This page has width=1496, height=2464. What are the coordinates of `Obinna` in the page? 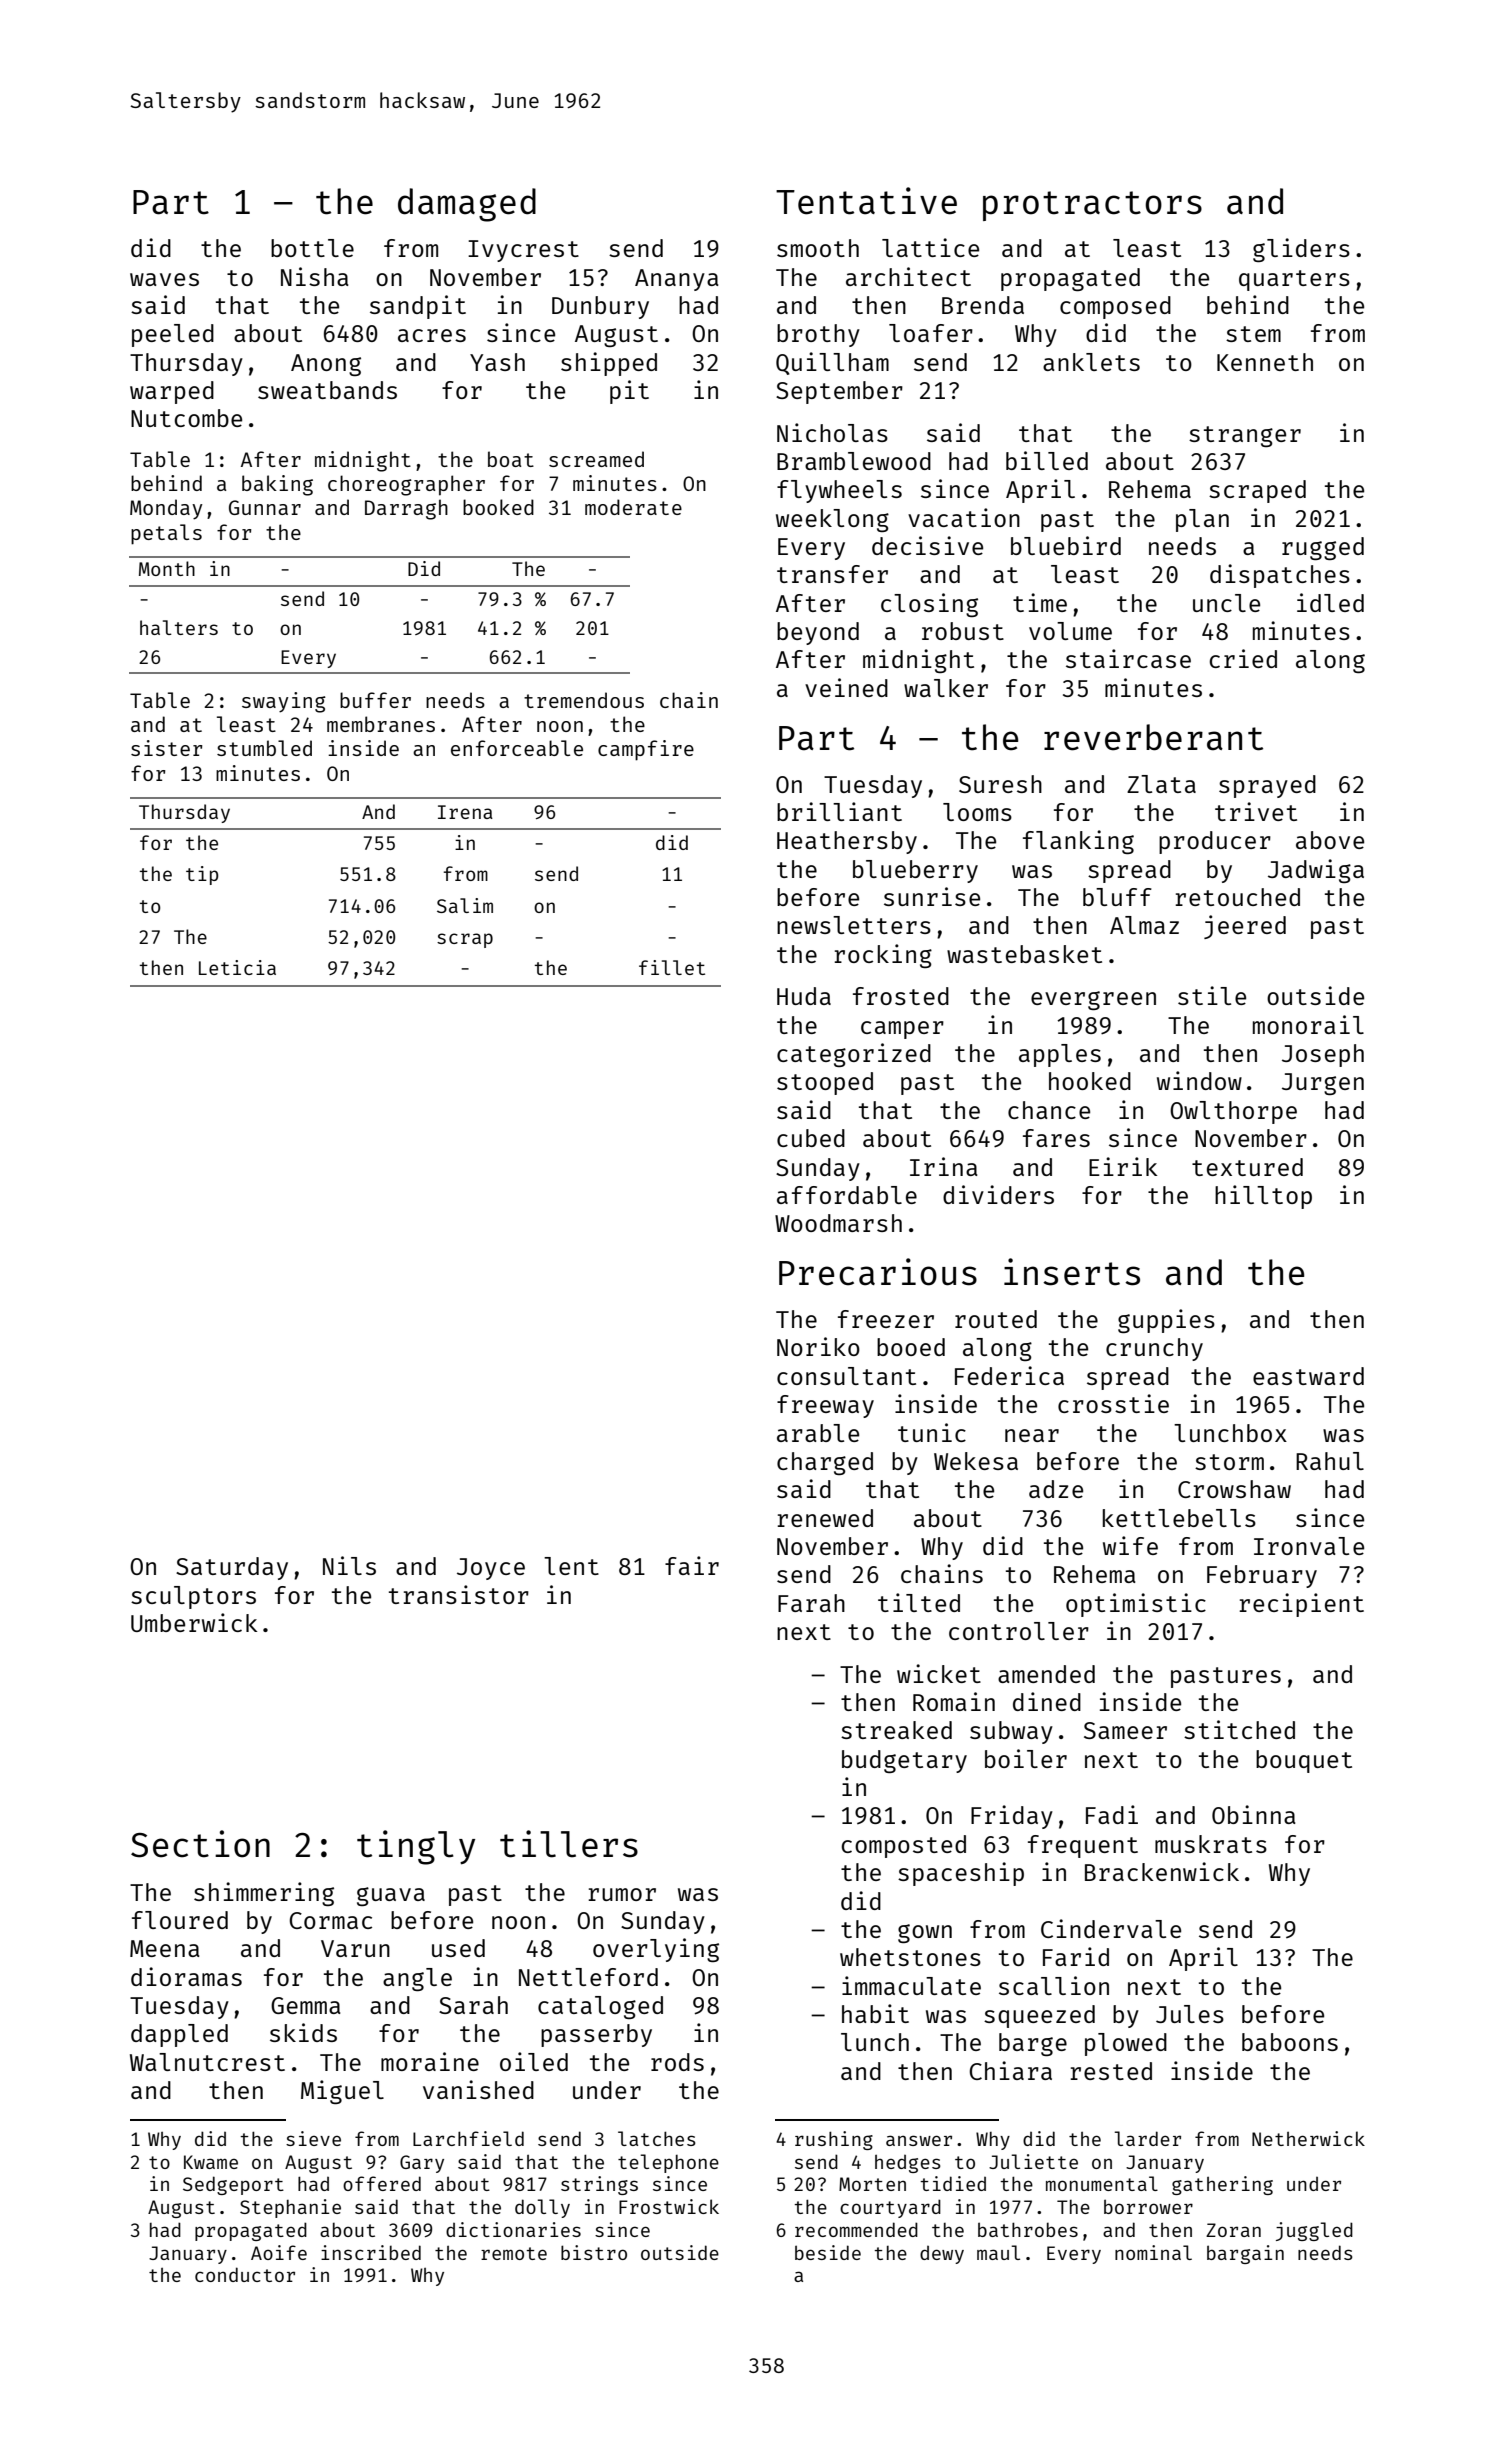 It's located at (1253, 1814).
